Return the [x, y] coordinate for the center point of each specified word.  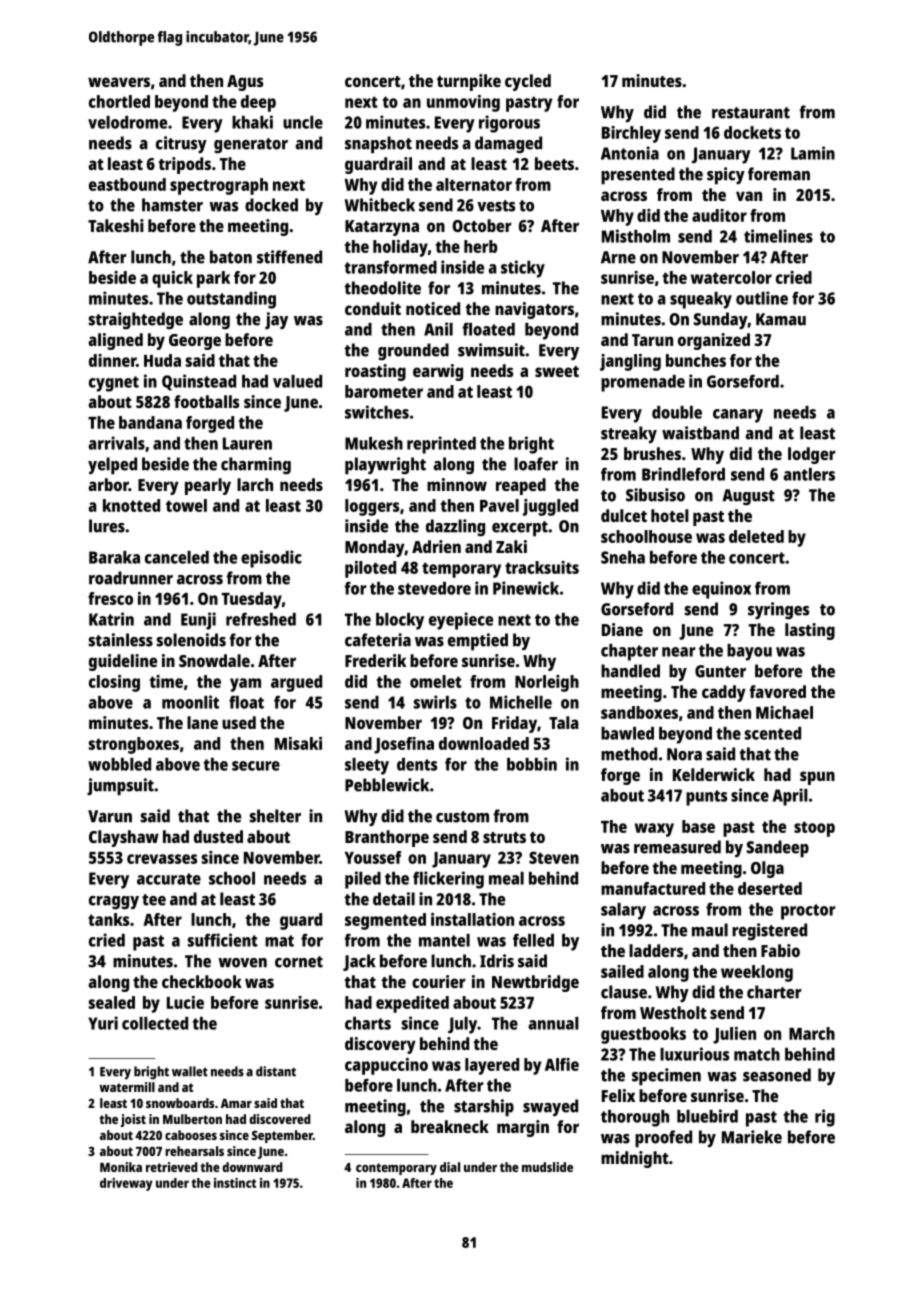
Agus [245, 83]
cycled [528, 82]
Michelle [521, 702]
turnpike [469, 82]
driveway [126, 1184]
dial [450, 1167]
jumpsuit [120, 787]
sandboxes [639, 712]
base [698, 826]
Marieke [752, 1137]
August [748, 497]
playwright [385, 466]
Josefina [404, 745]
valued [297, 381]
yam [245, 685]
